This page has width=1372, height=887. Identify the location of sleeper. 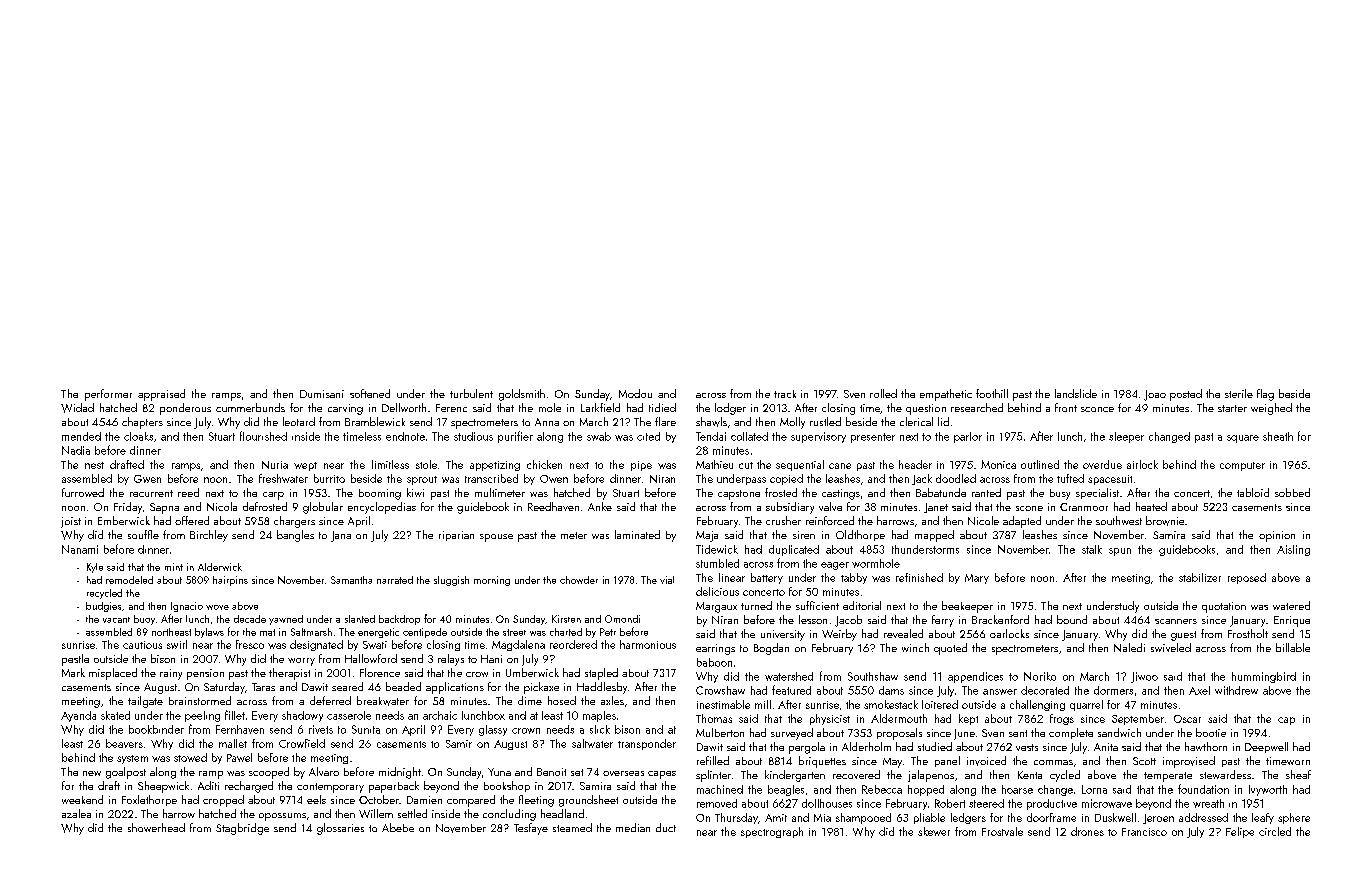
(1126, 437).
